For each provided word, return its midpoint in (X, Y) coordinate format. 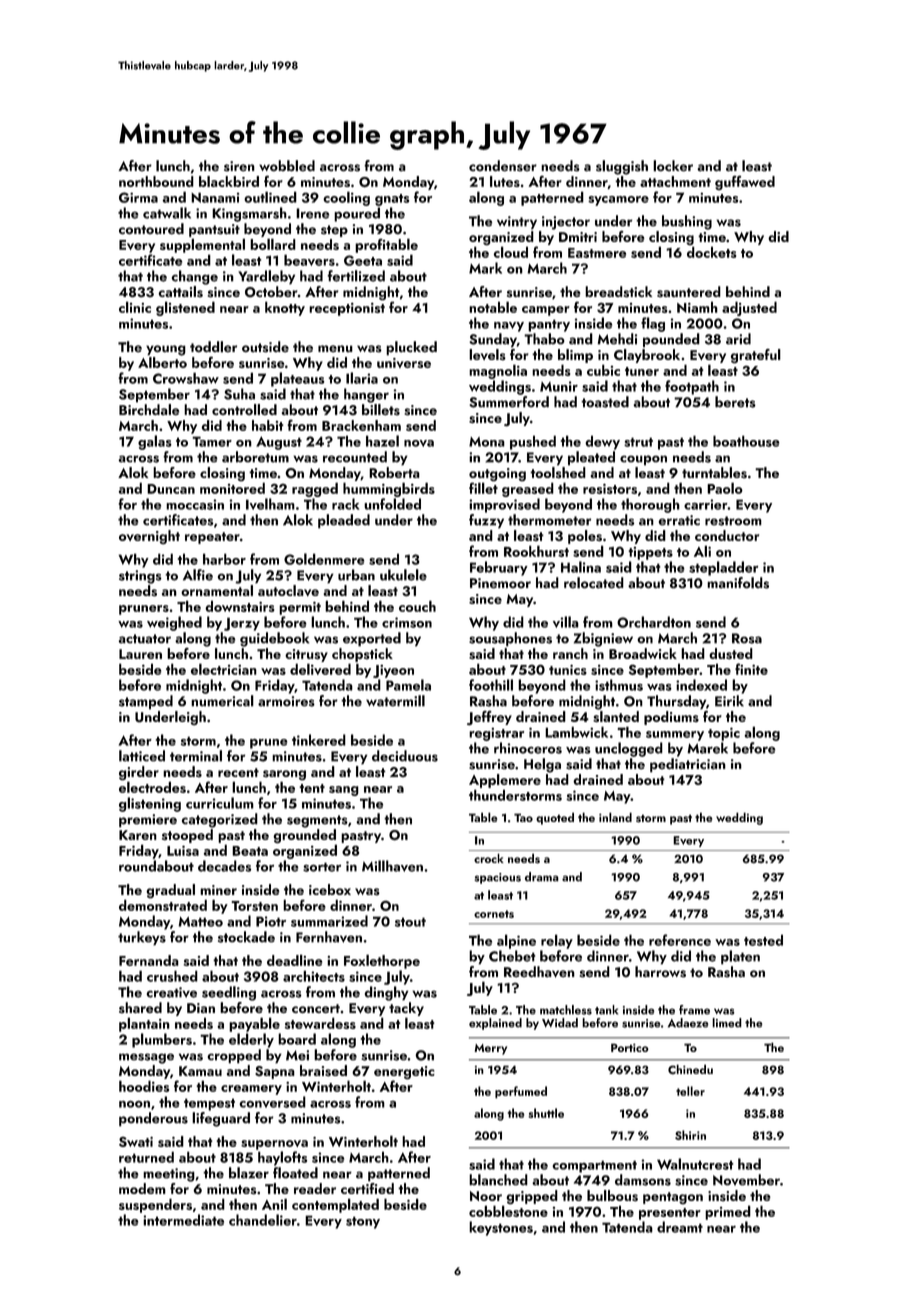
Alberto (162, 362)
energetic (404, 1072)
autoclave (288, 590)
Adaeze (688, 1023)
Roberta (394, 472)
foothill (491, 685)
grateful (756, 356)
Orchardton (654, 622)
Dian (201, 1008)
